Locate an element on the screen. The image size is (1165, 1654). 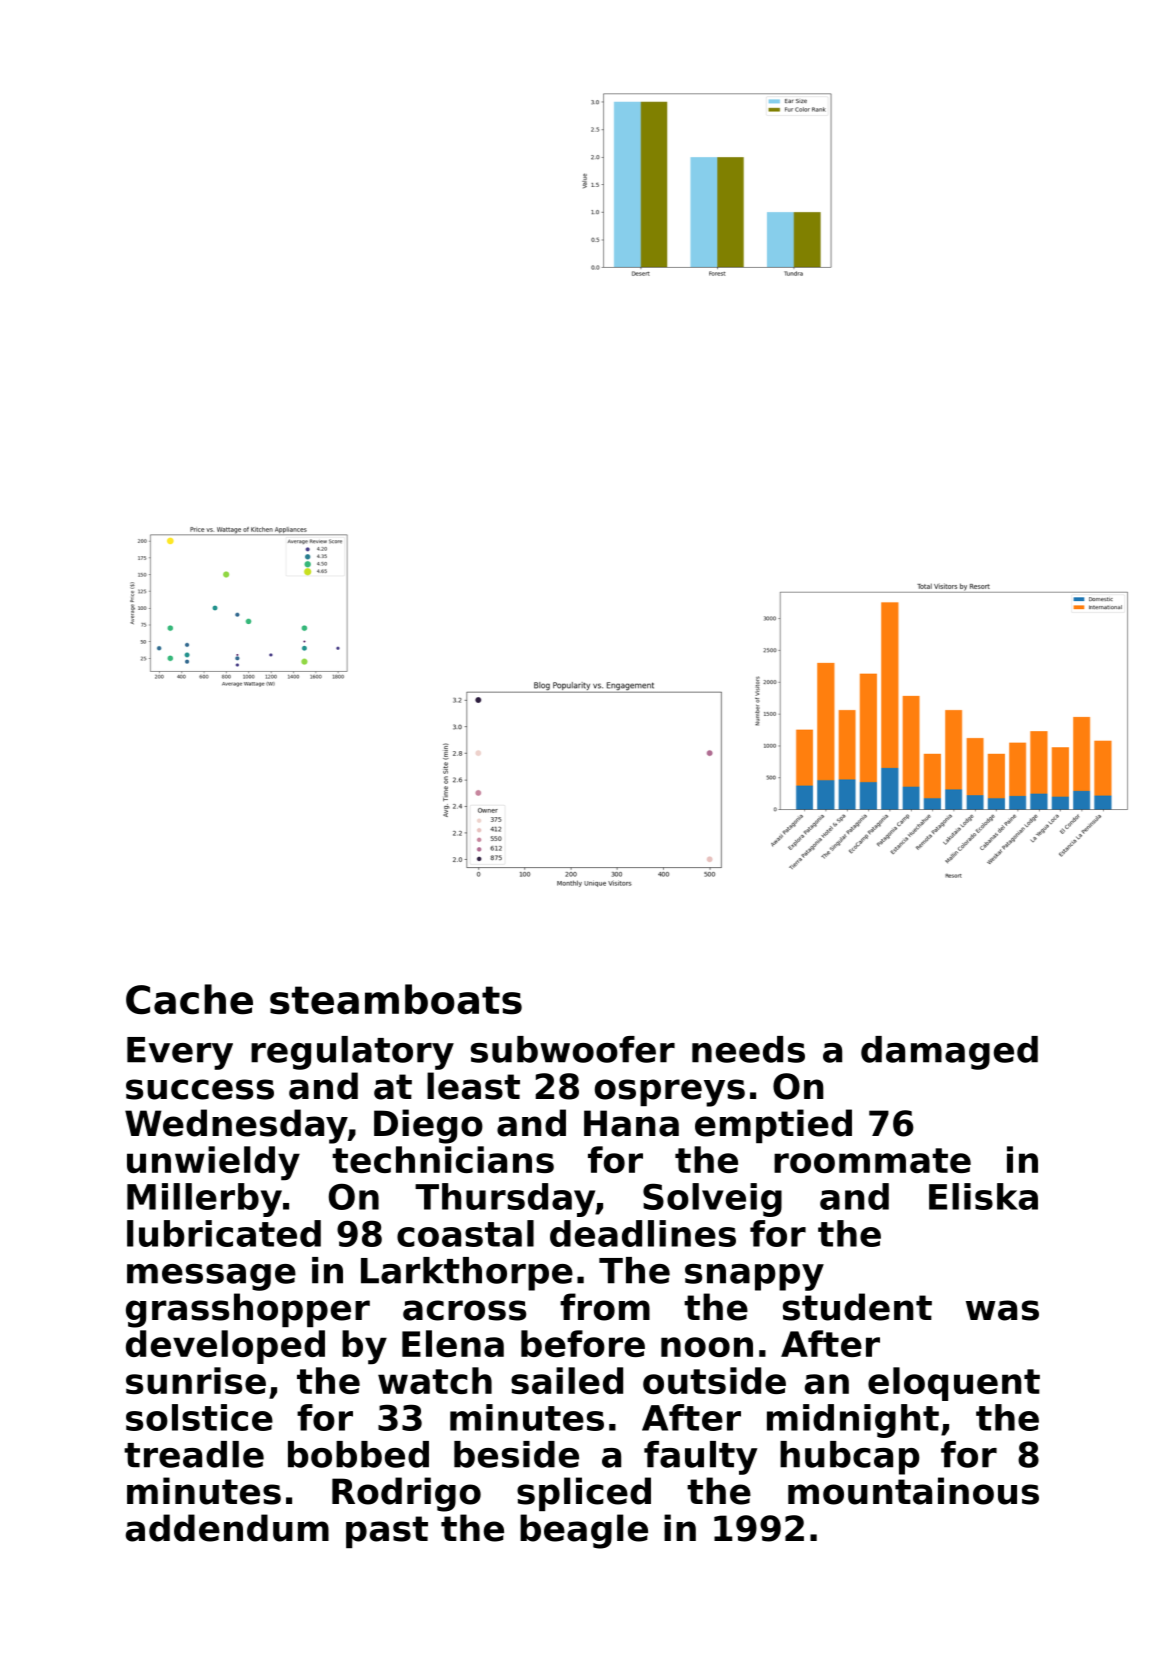
student is located at coordinates (857, 1307).
